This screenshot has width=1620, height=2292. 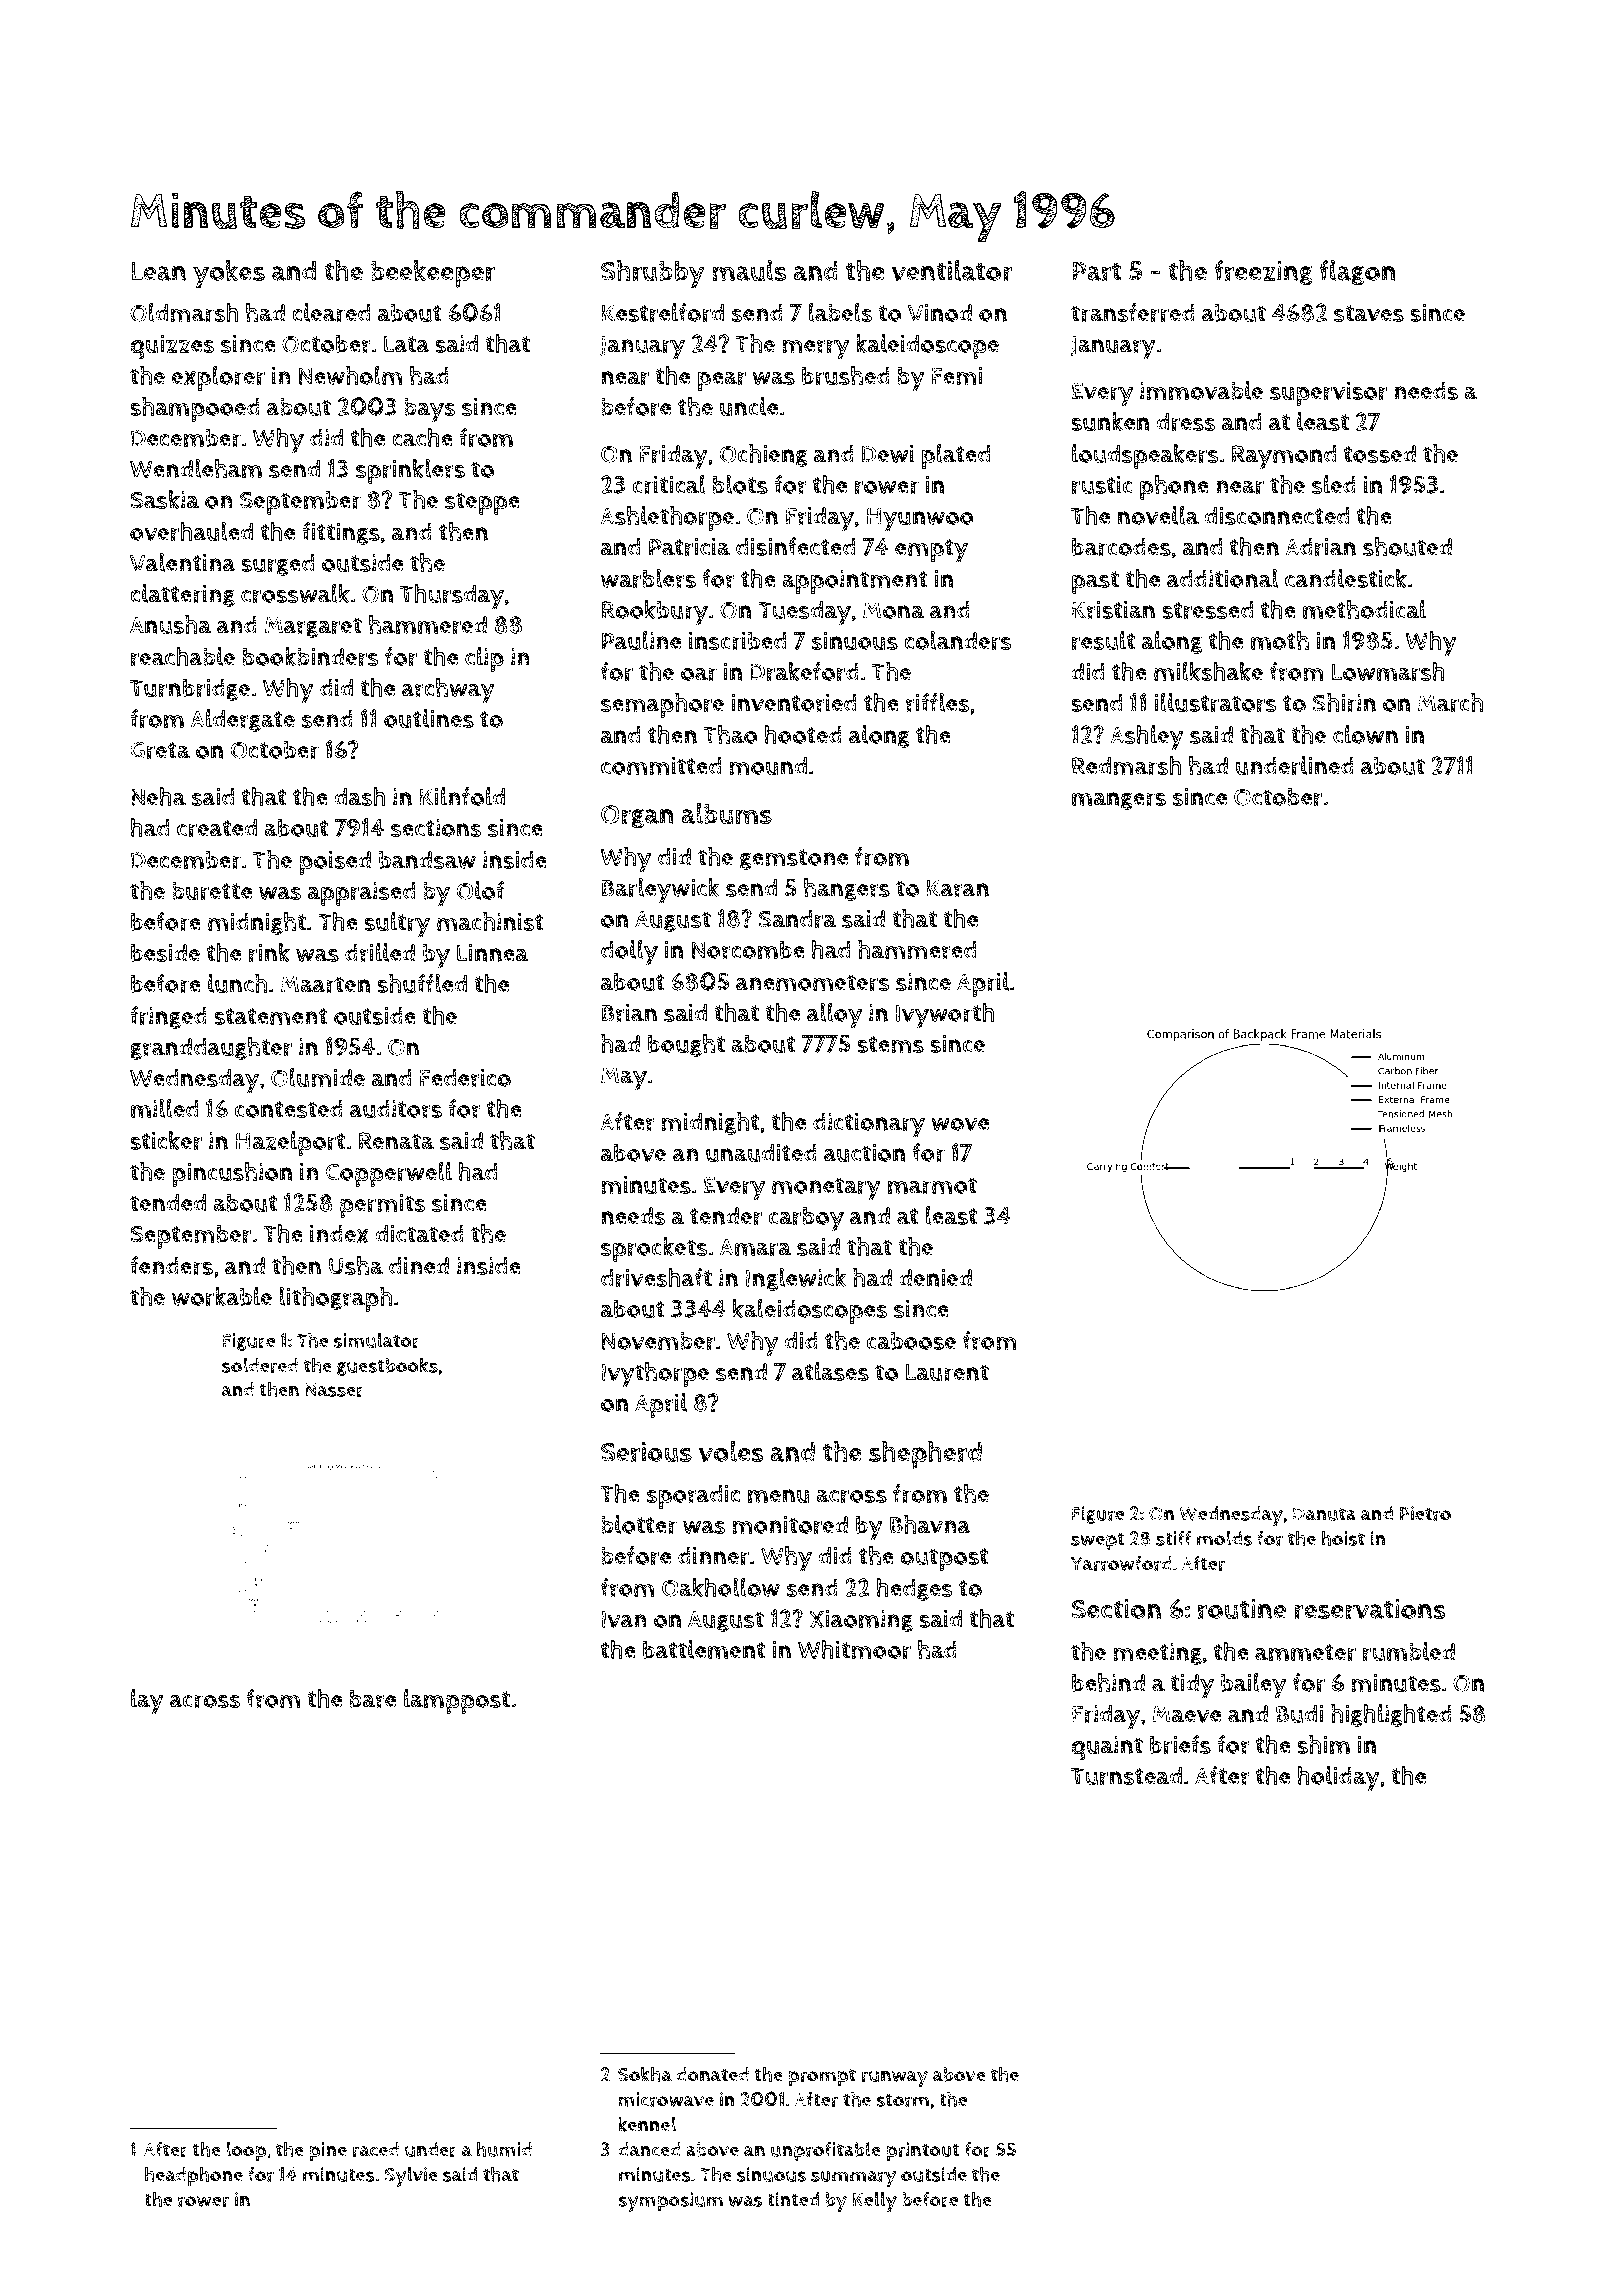 What do you see at coordinates (1365, 734) in the screenshot?
I see `clown` at bounding box center [1365, 734].
